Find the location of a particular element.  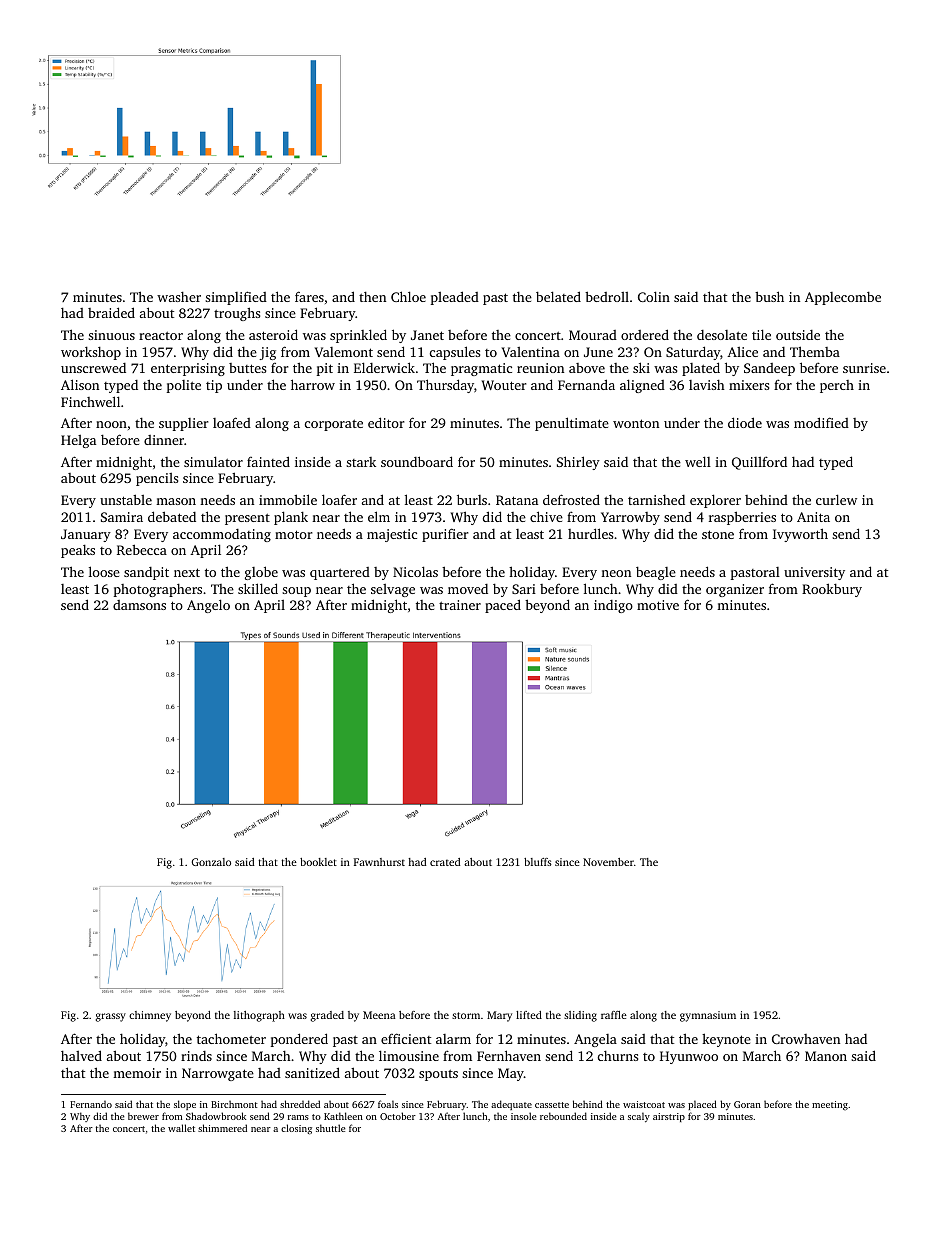

meeting is located at coordinates (830, 1106).
